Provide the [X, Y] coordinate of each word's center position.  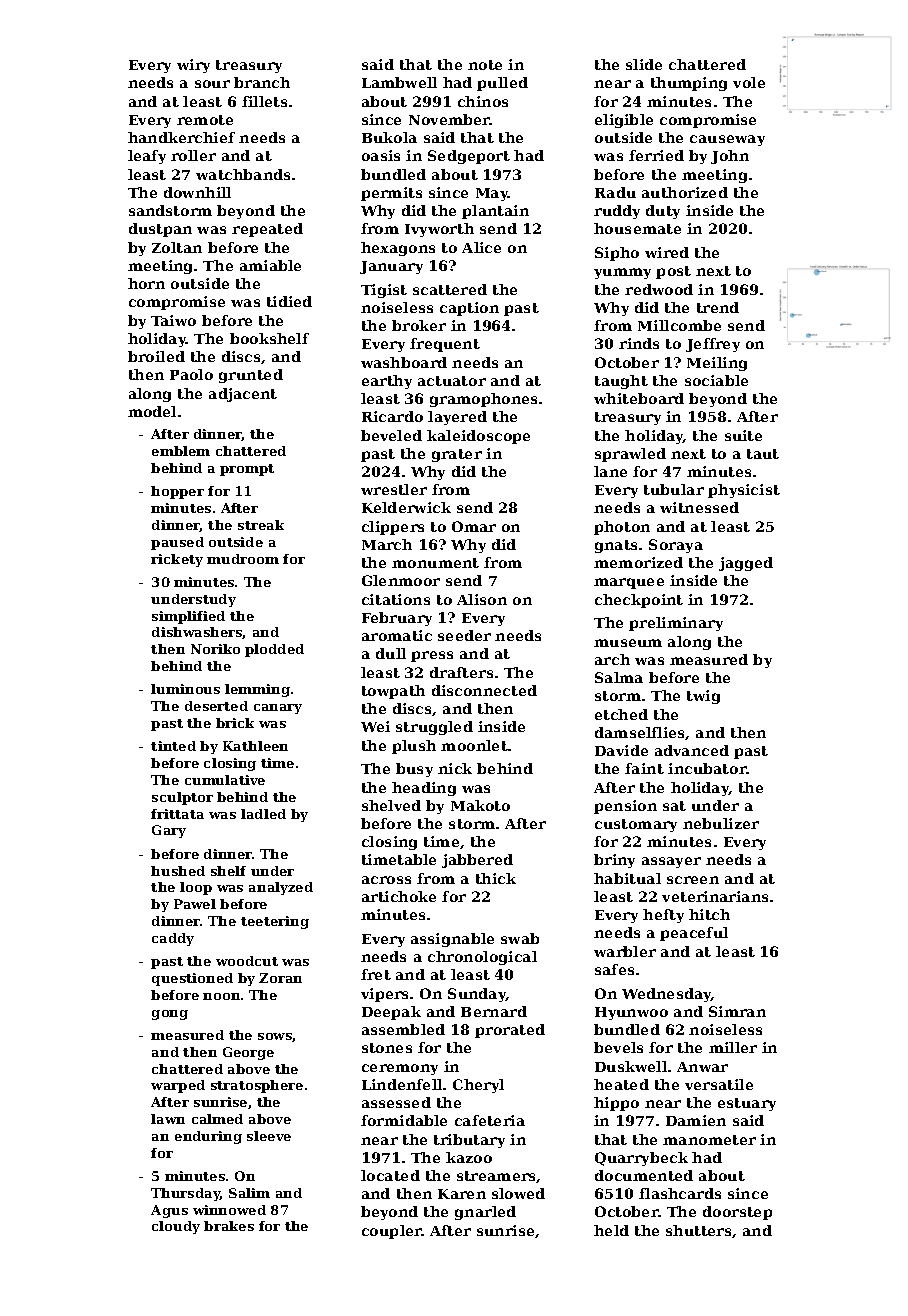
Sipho [617, 254]
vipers [384, 995]
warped [178, 1086]
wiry [193, 66]
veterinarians [715, 896]
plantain [495, 212]
